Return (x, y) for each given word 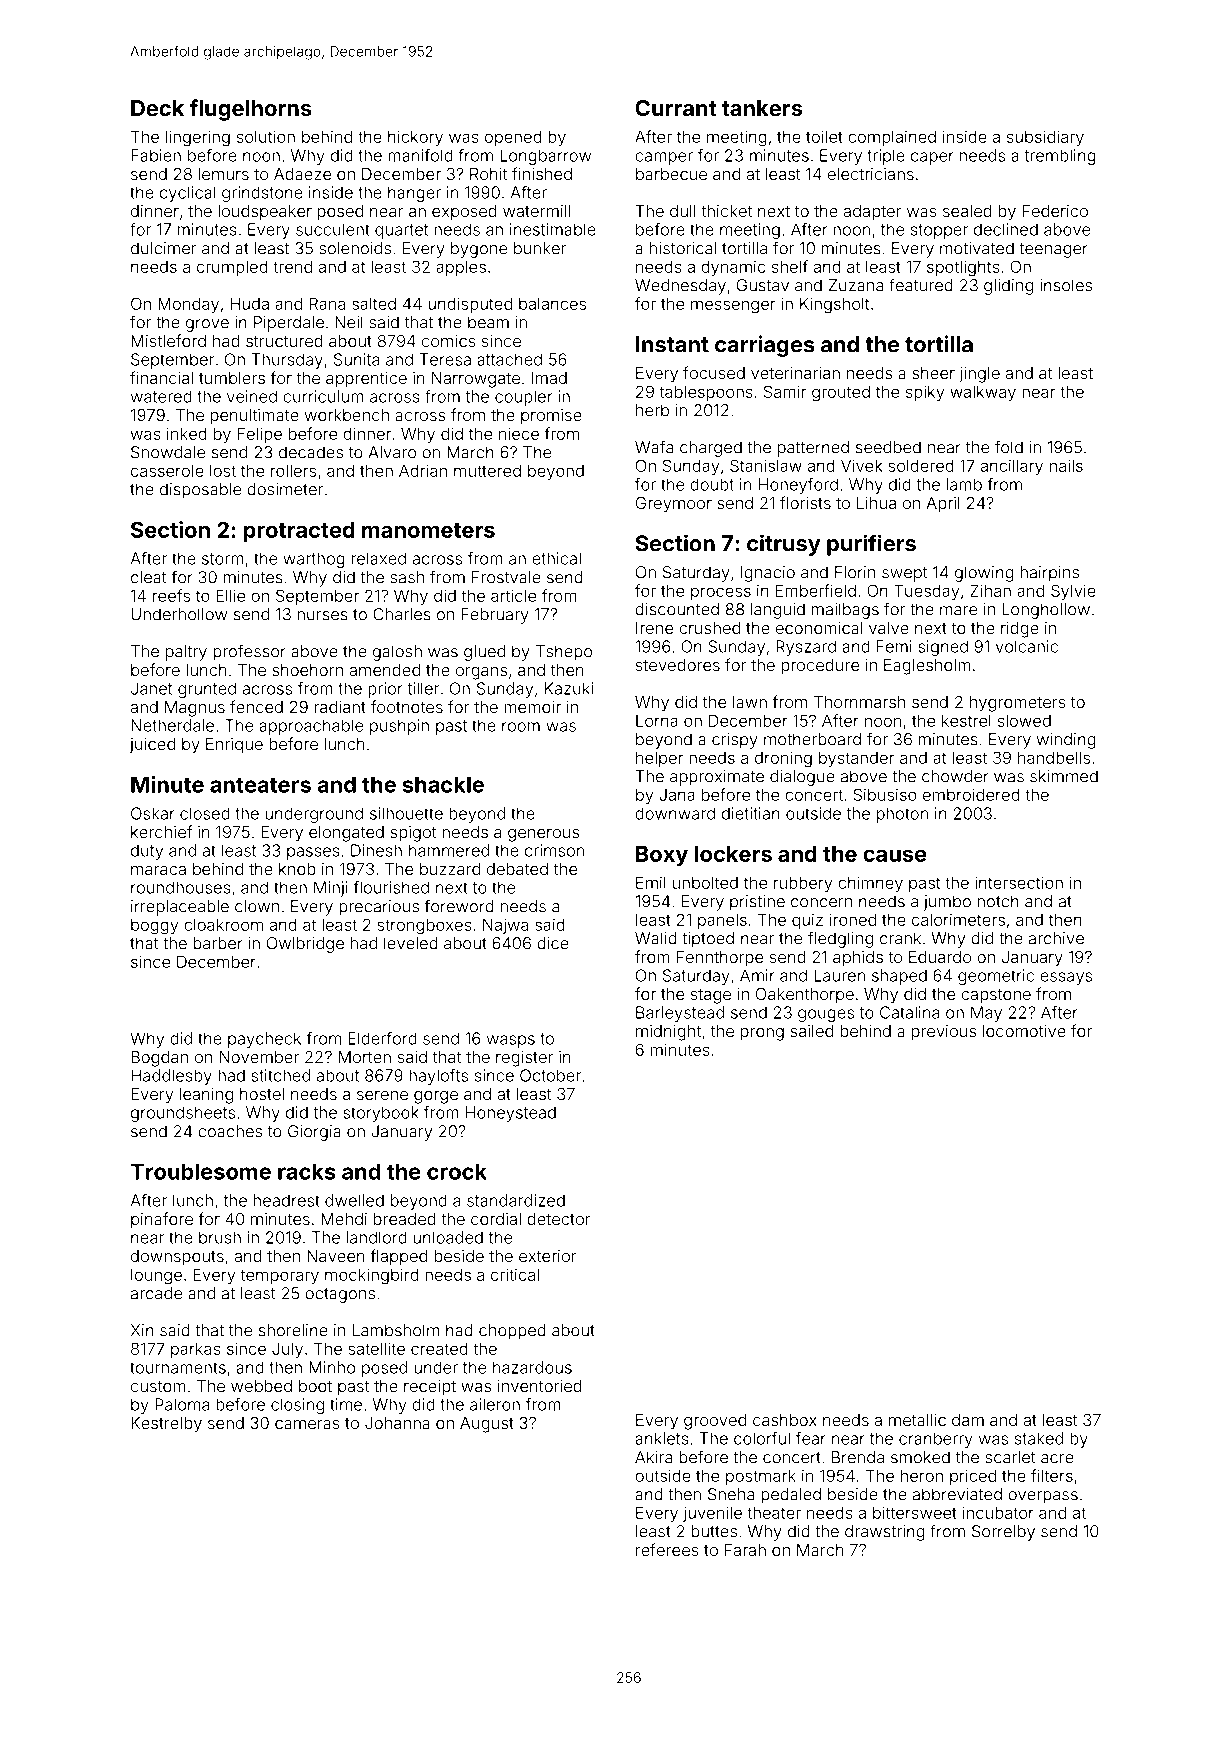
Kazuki (569, 688)
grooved (715, 1422)
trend (292, 266)
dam (968, 1420)
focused (714, 372)
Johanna (397, 1423)
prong (762, 1034)
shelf (790, 266)
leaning (206, 1096)
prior (385, 690)
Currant (676, 108)
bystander (856, 759)
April (943, 505)
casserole (167, 470)
